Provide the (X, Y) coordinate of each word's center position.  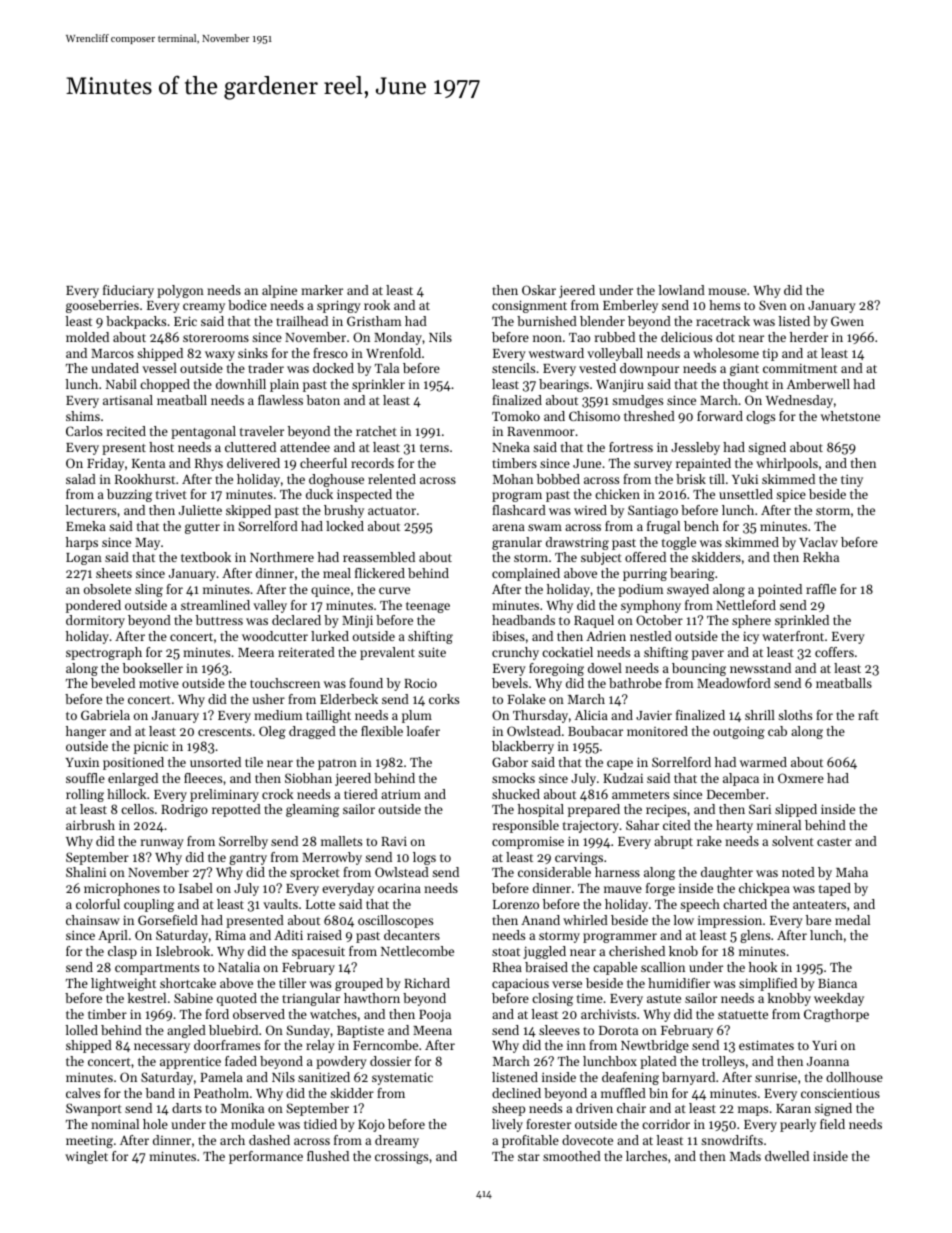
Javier (654, 715)
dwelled (787, 1156)
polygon (180, 291)
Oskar (539, 290)
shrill (760, 715)
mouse (727, 291)
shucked (516, 794)
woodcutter (275, 636)
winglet (86, 1157)
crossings (401, 1157)
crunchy (515, 653)
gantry (248, 859)
